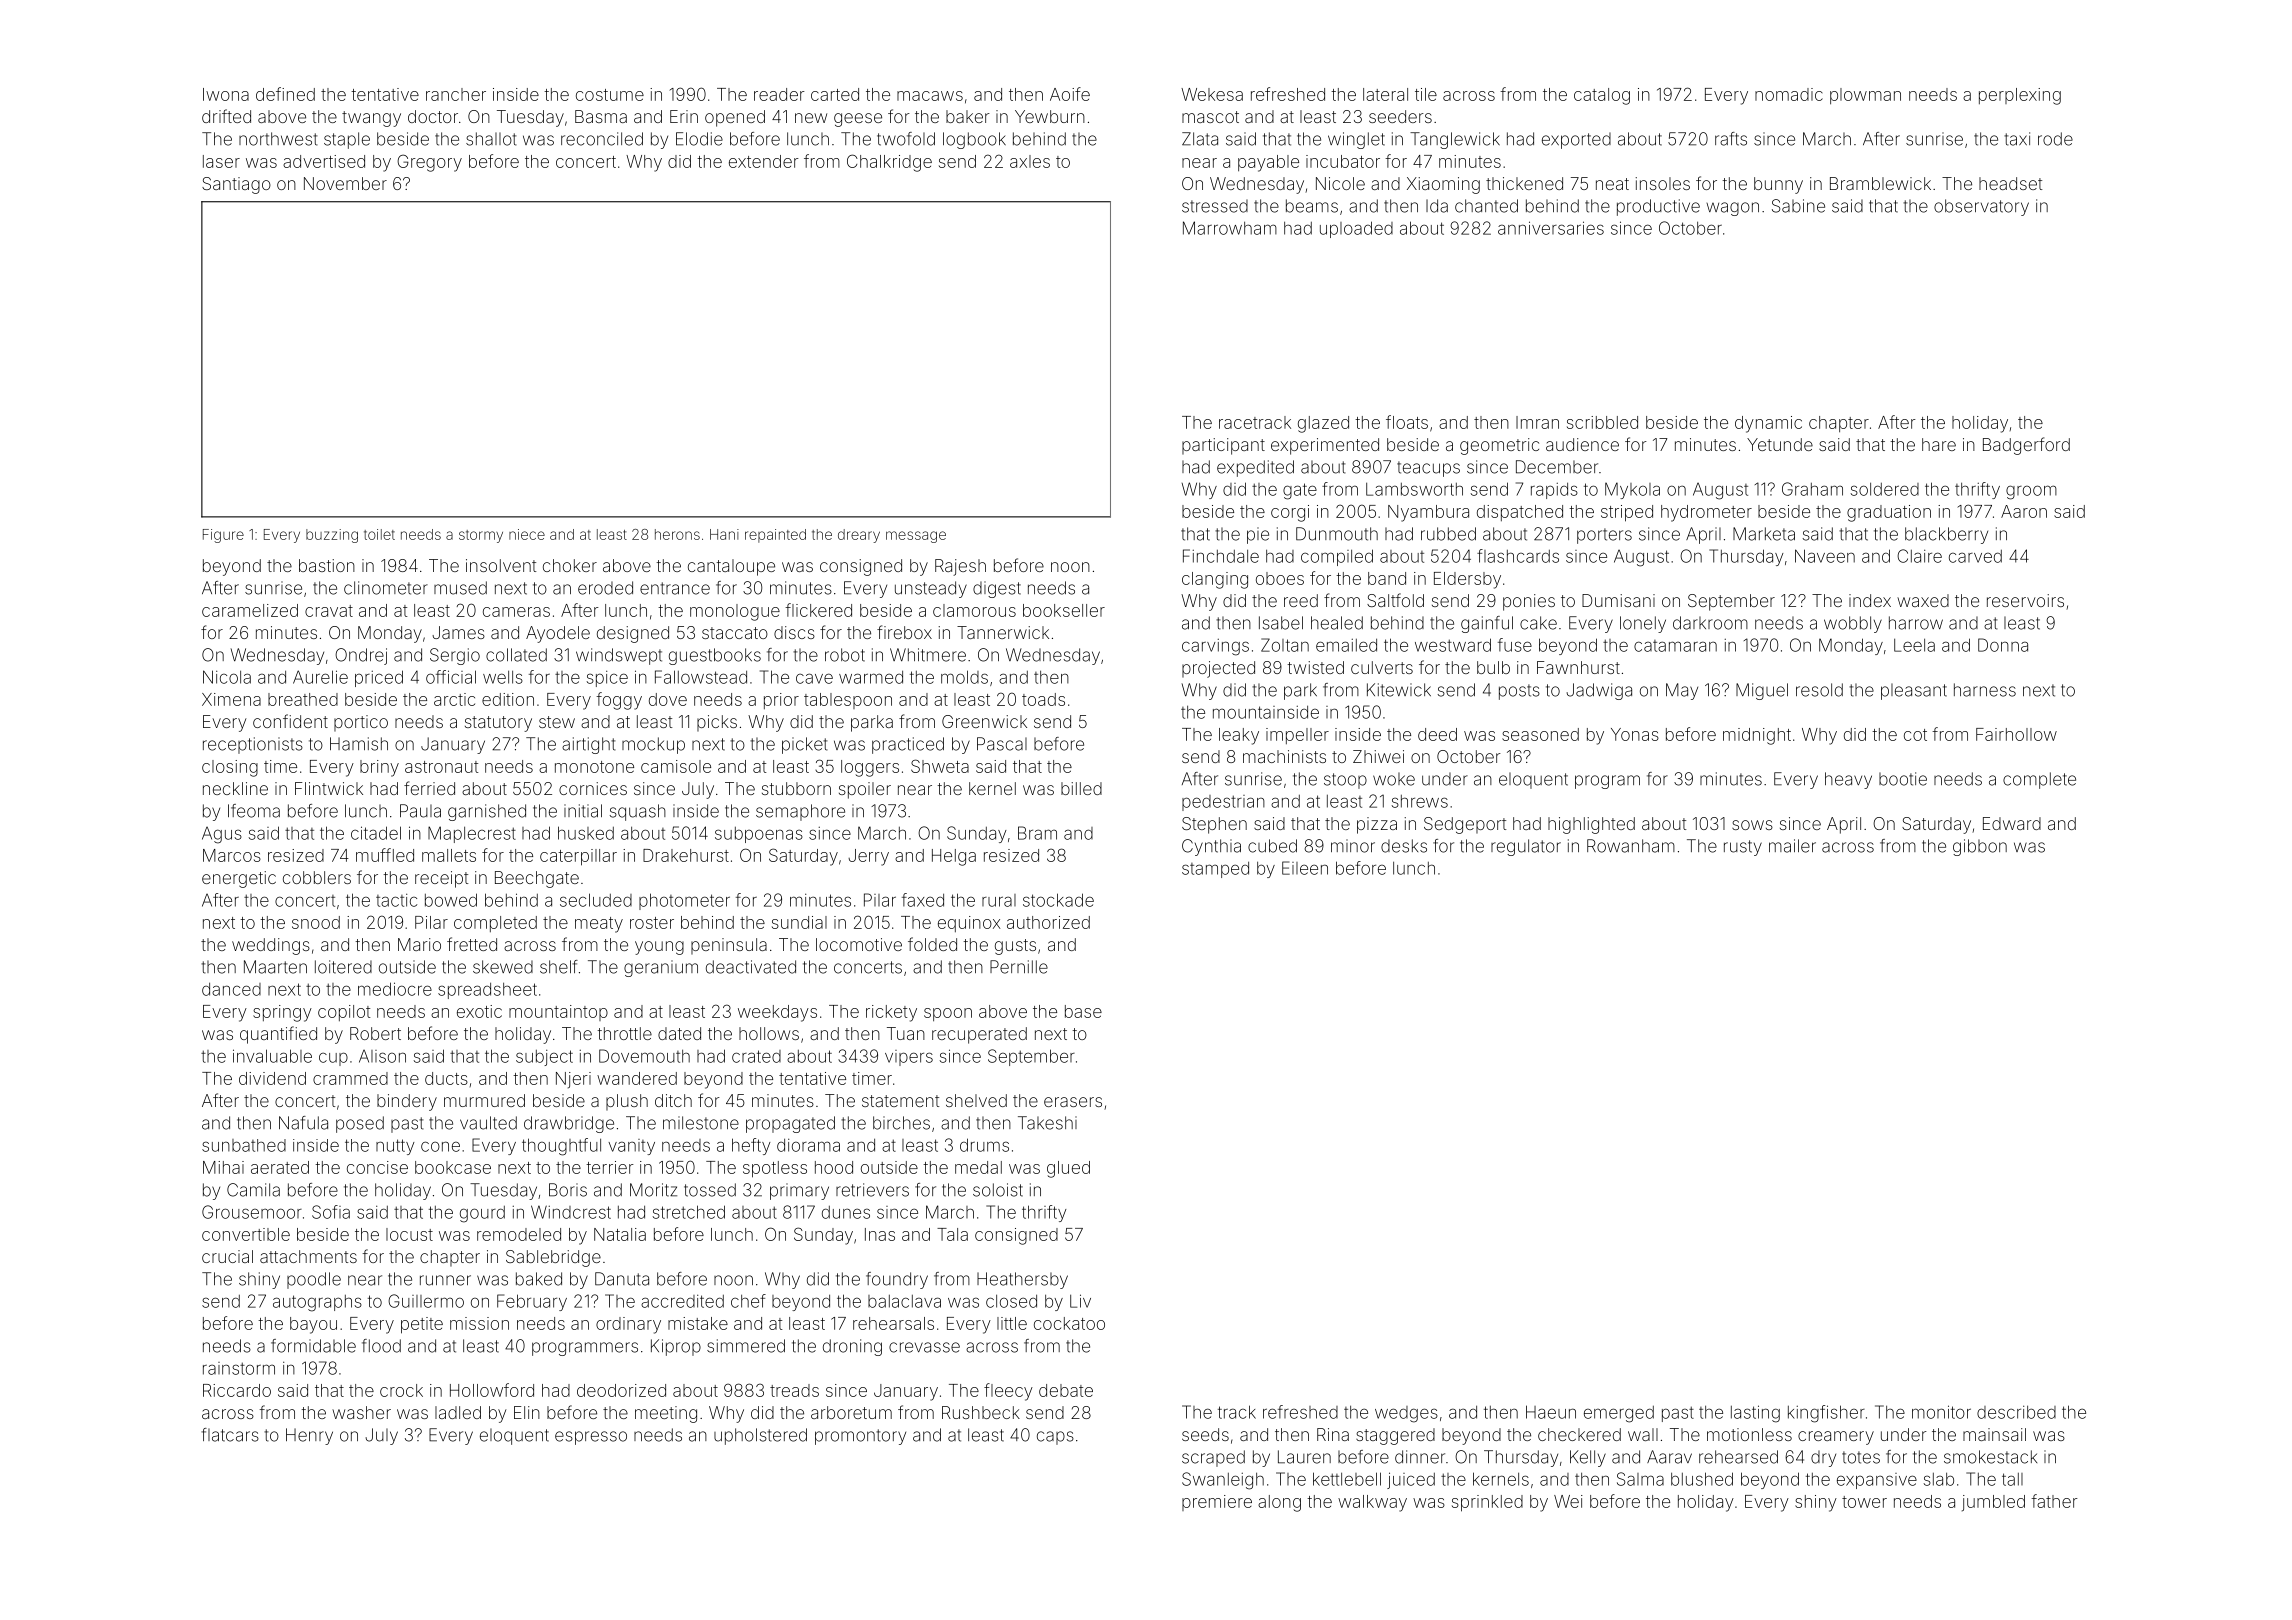 The width and height of the page is (2292, 1620). What do you see at coordinates (527, 1412) in the page?
I see `Elin` at bounding box center [527, 1412].
